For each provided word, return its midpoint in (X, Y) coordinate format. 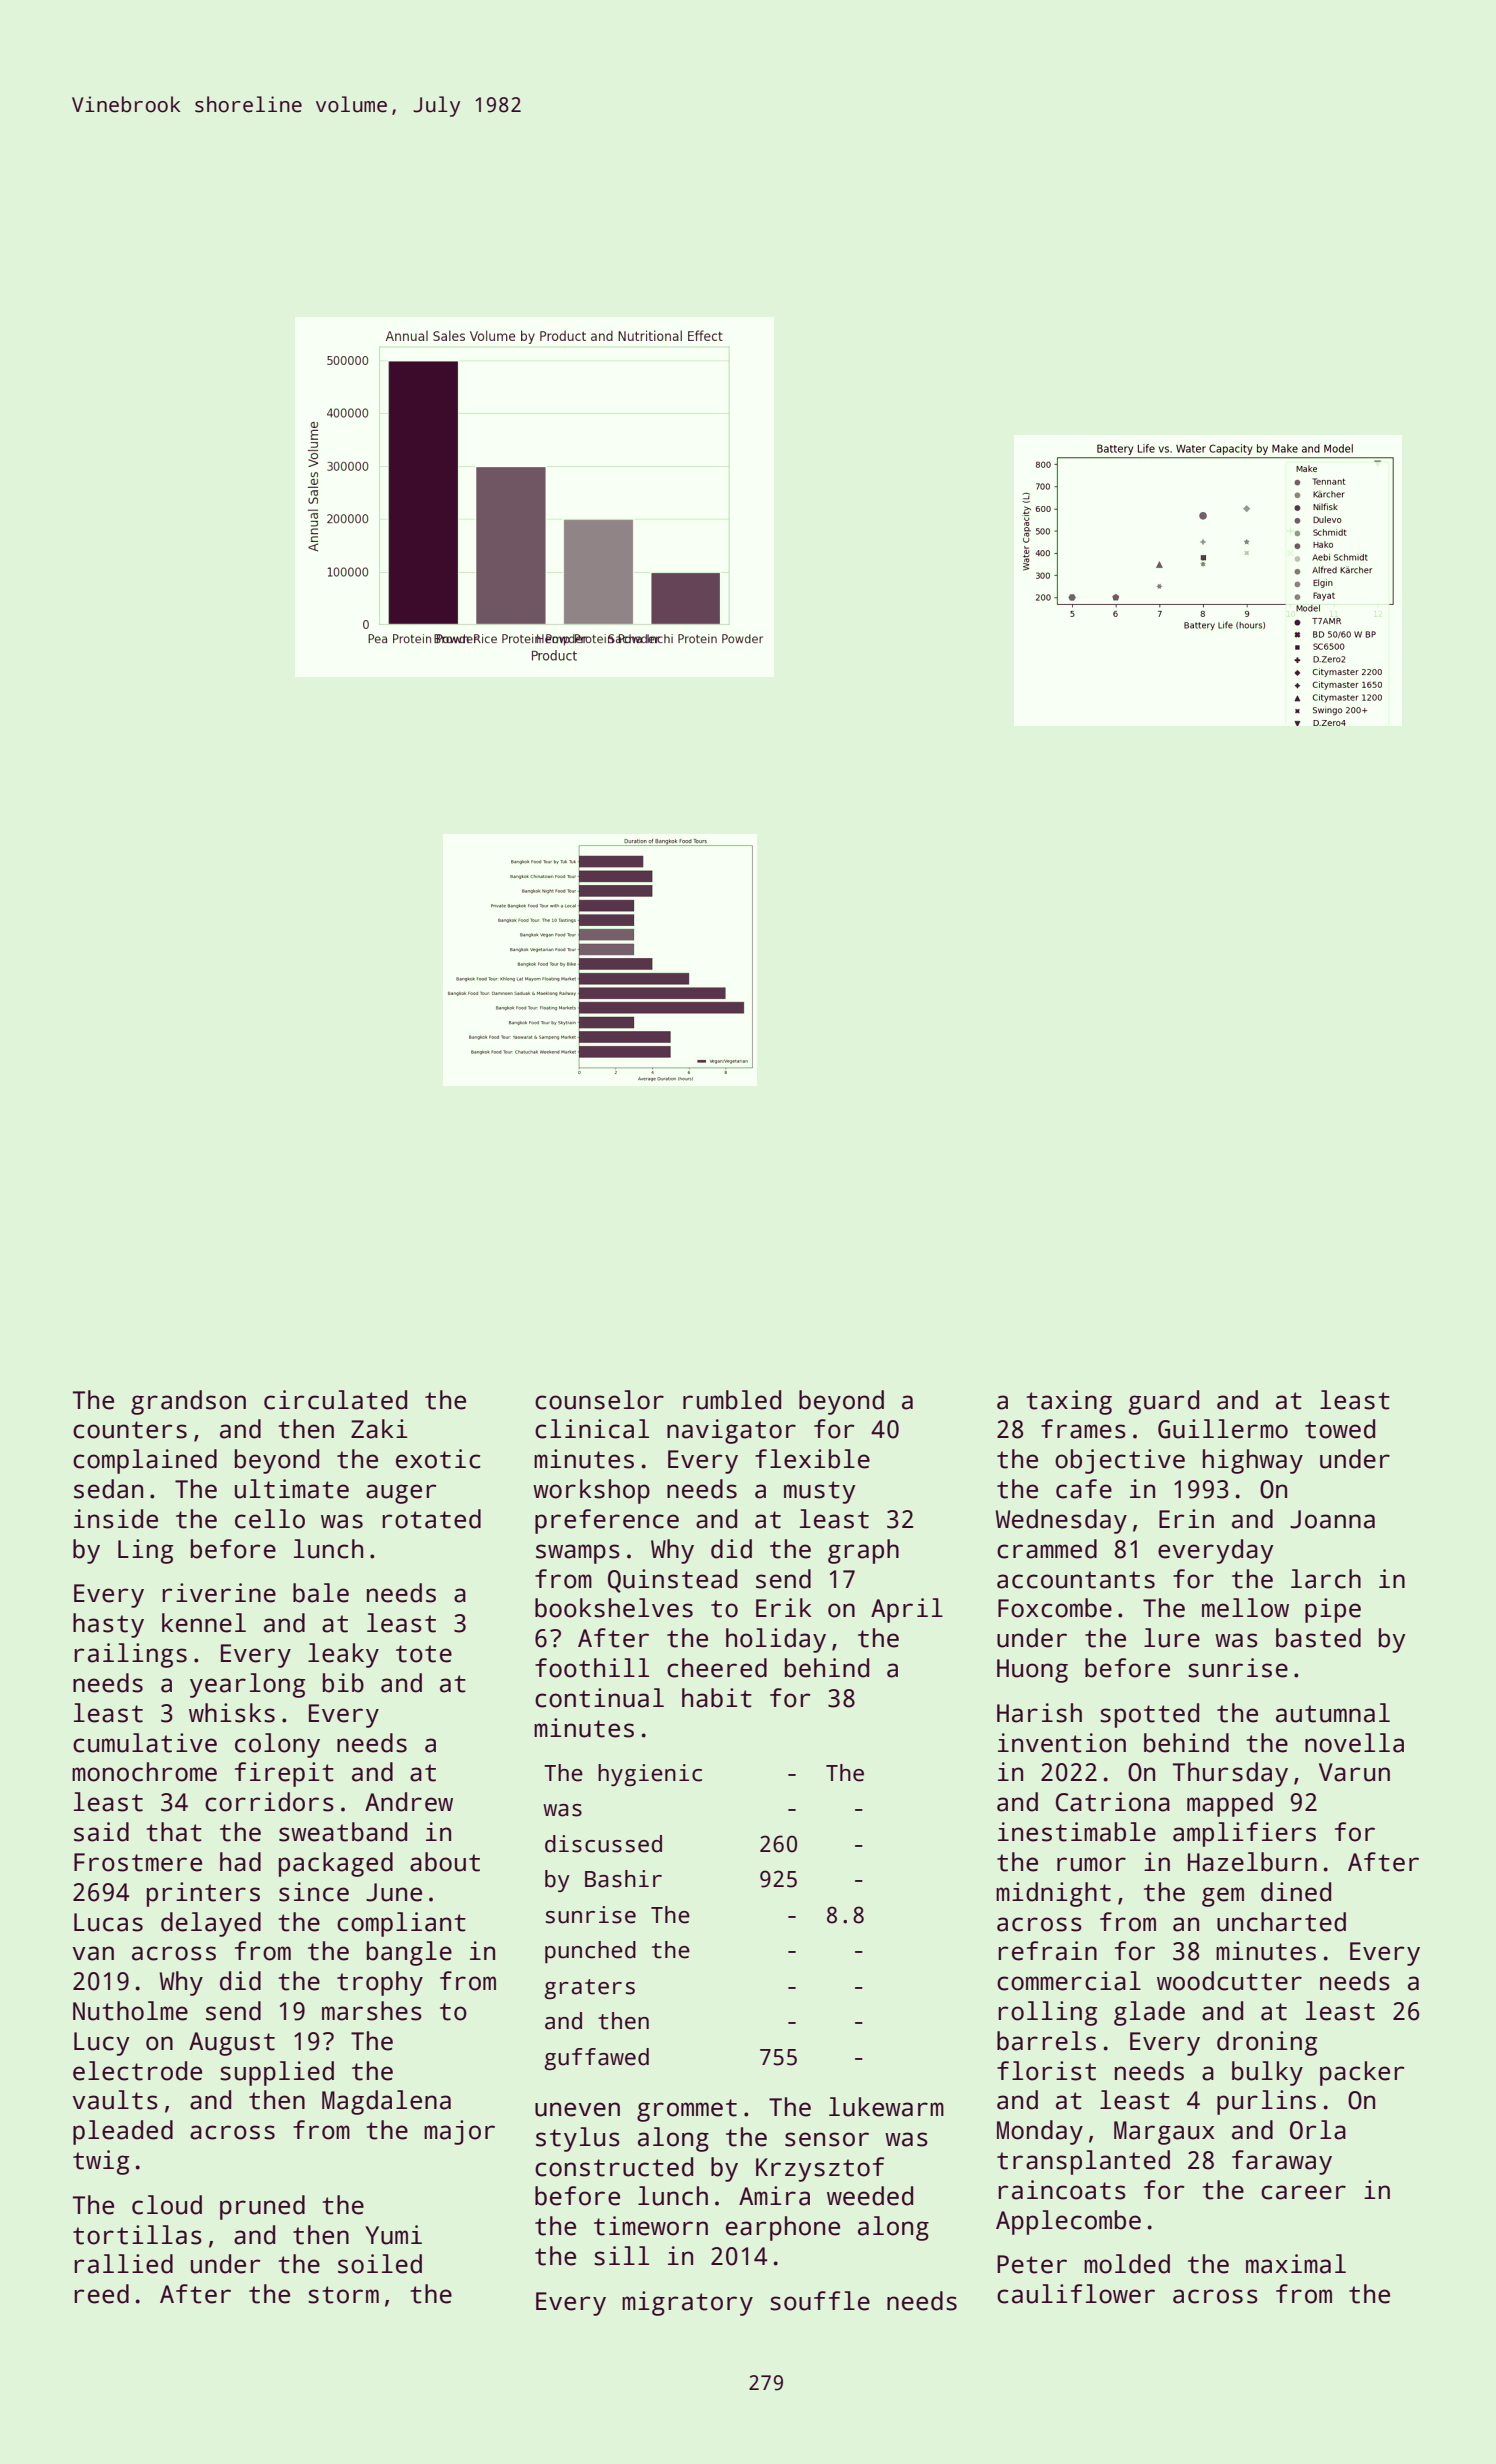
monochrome (144, 1772)
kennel (204, 1623)
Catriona (1113, 1802)
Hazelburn (1252, 1862)
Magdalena (386, 2102)
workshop (591, 1491)
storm (343, 2295)
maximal (1296, 2264)
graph (863, 1551)
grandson (188, 1402)
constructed (614, 2167)
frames (1083, 1429)
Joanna (1332, 1519)
